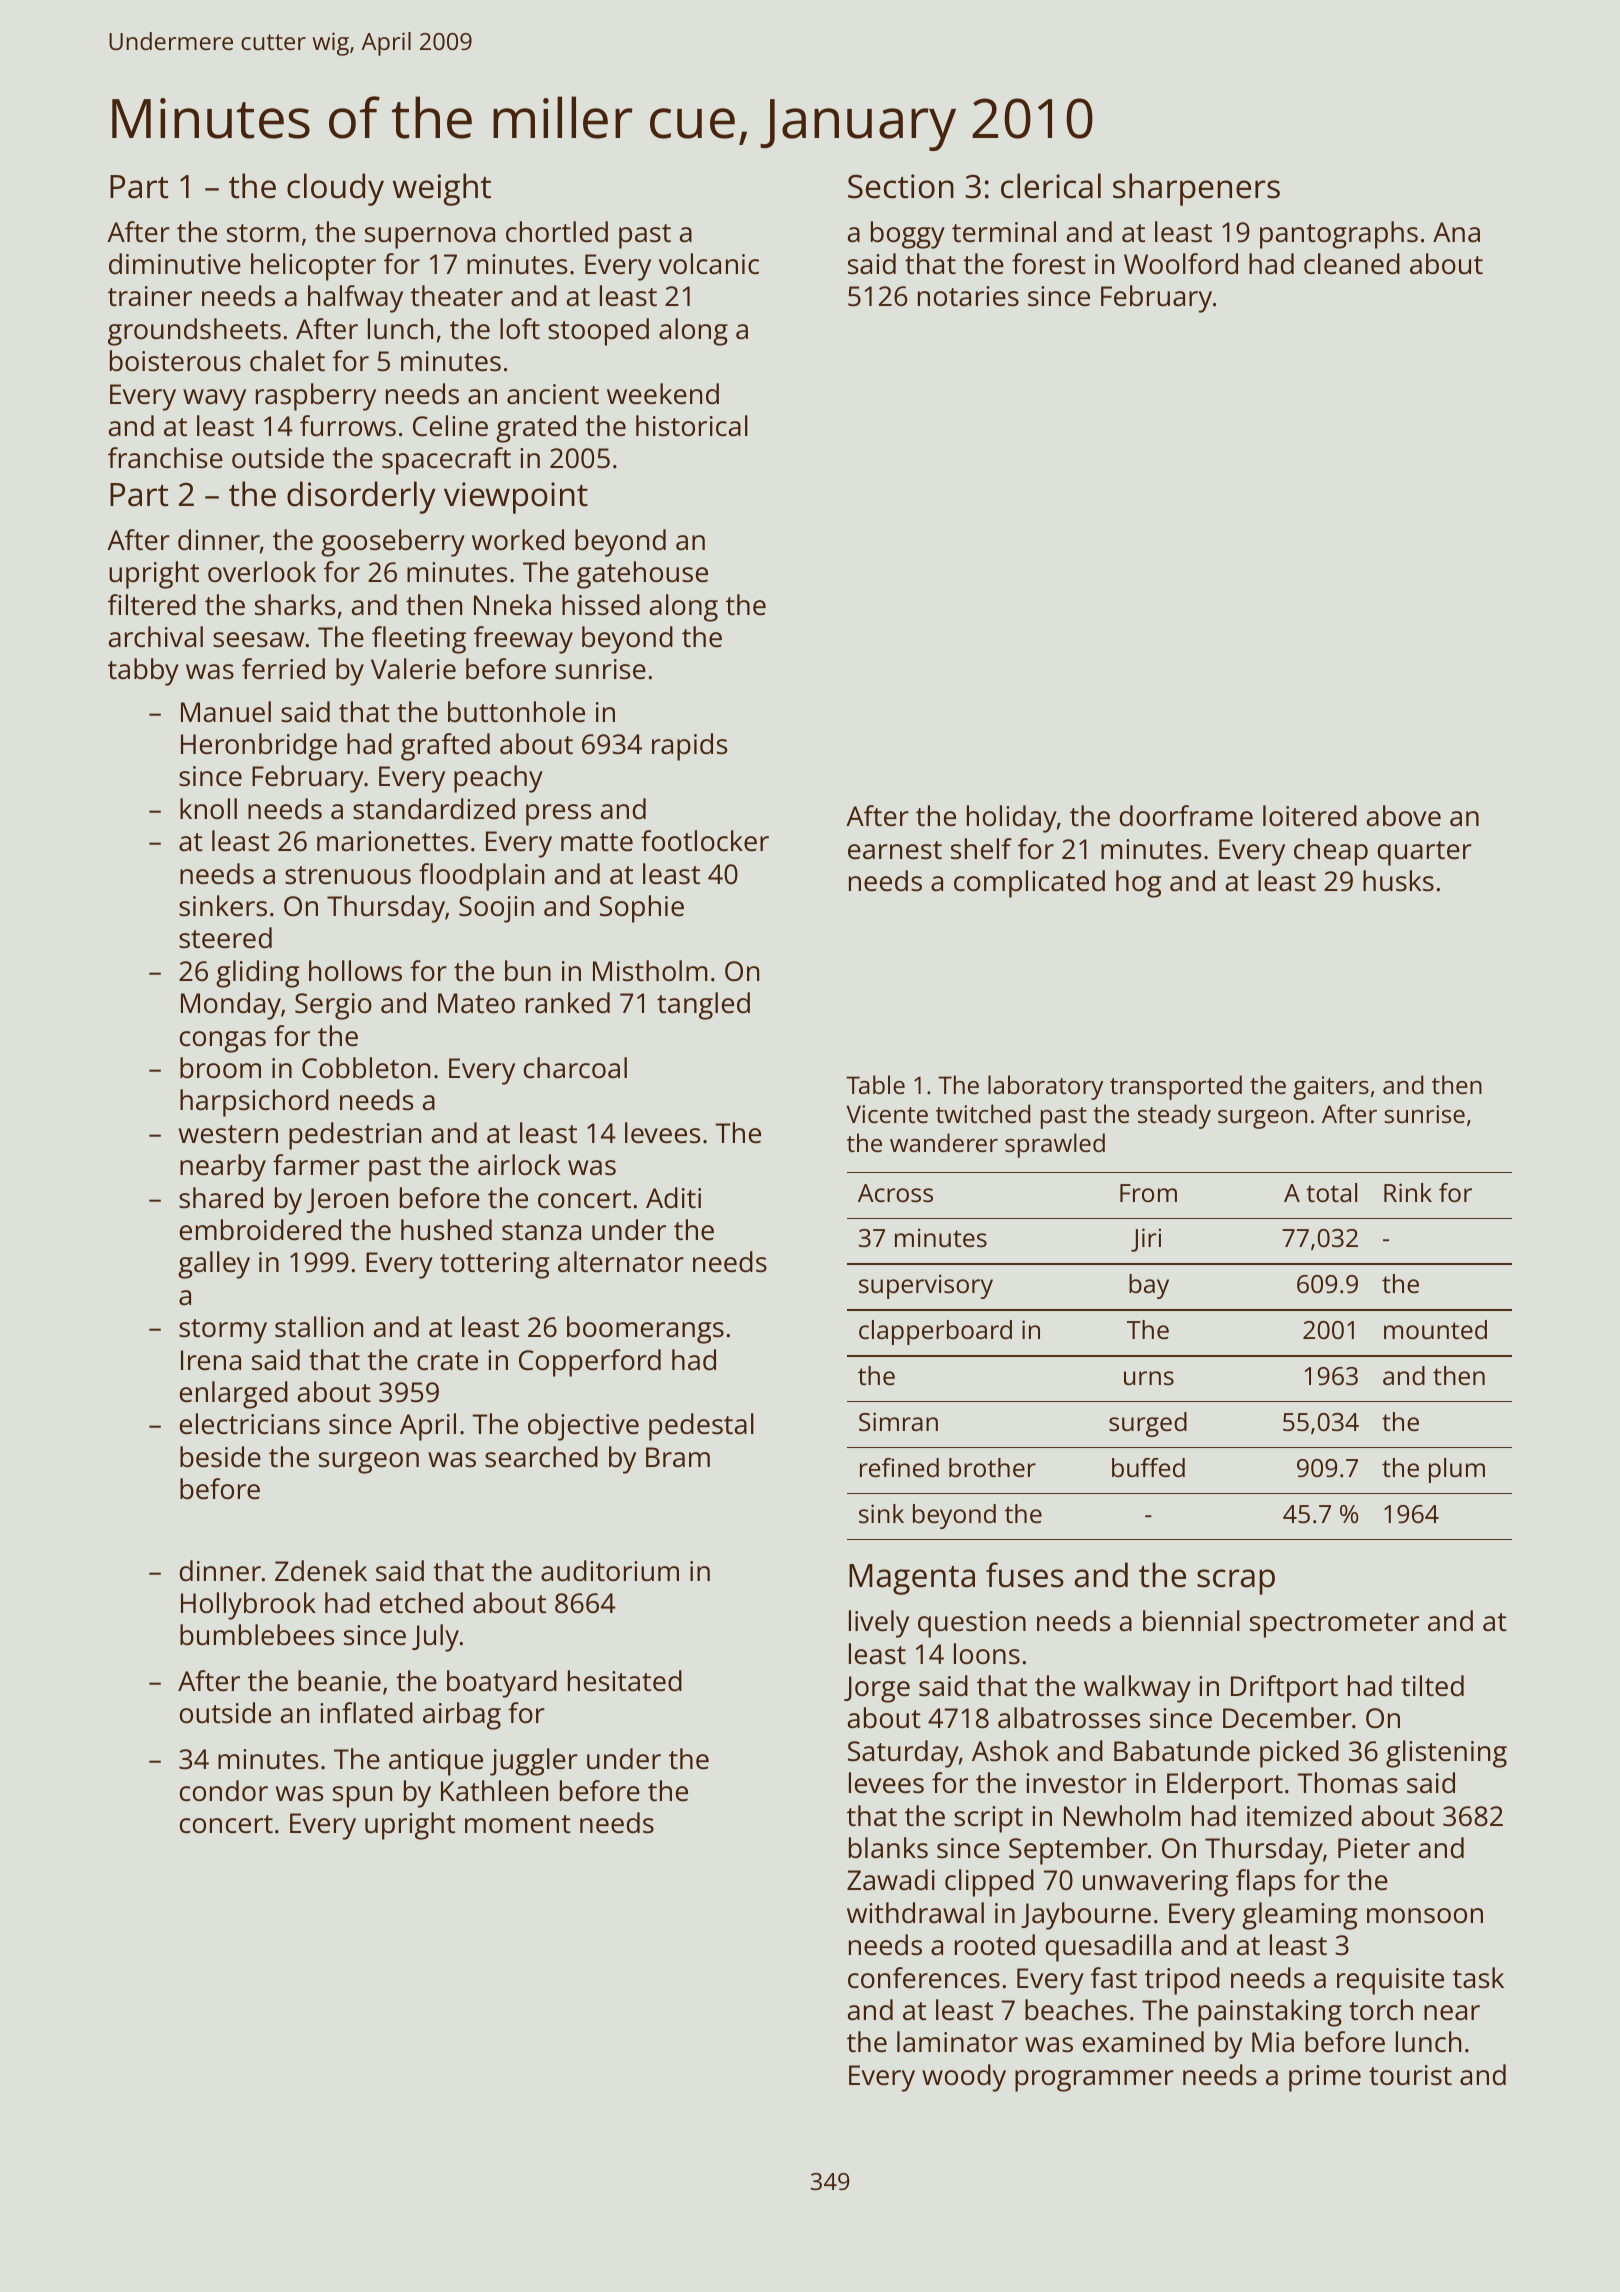  What do you see at coordinates (895, 850) in the image?
I see `earnest` at bounding box center [895, 850].
